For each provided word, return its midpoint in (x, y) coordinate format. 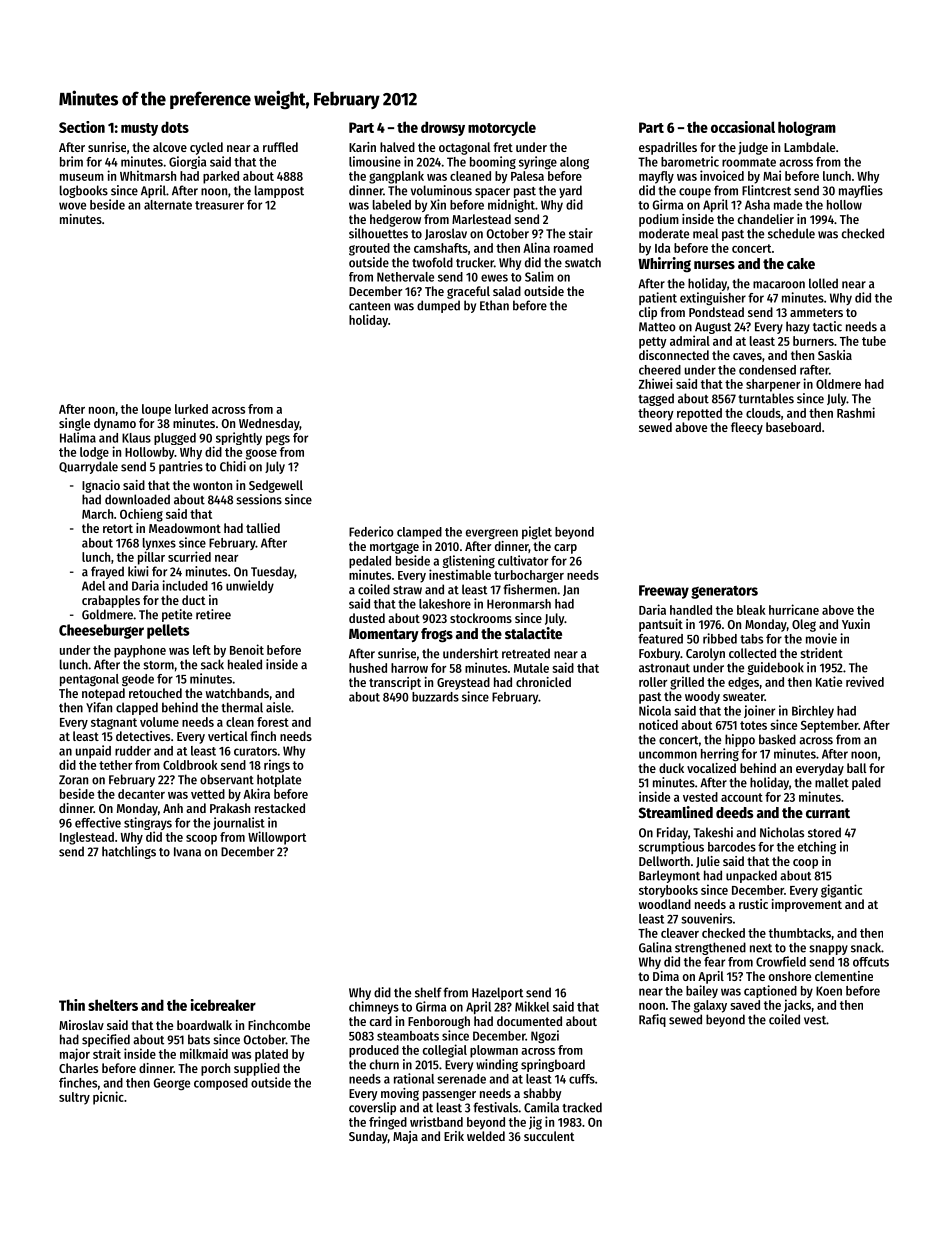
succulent (549, 1136)
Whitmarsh (148, 175)
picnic (108, 1098)
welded (486, 1136)
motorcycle (502, 128)
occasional (743, 127)
